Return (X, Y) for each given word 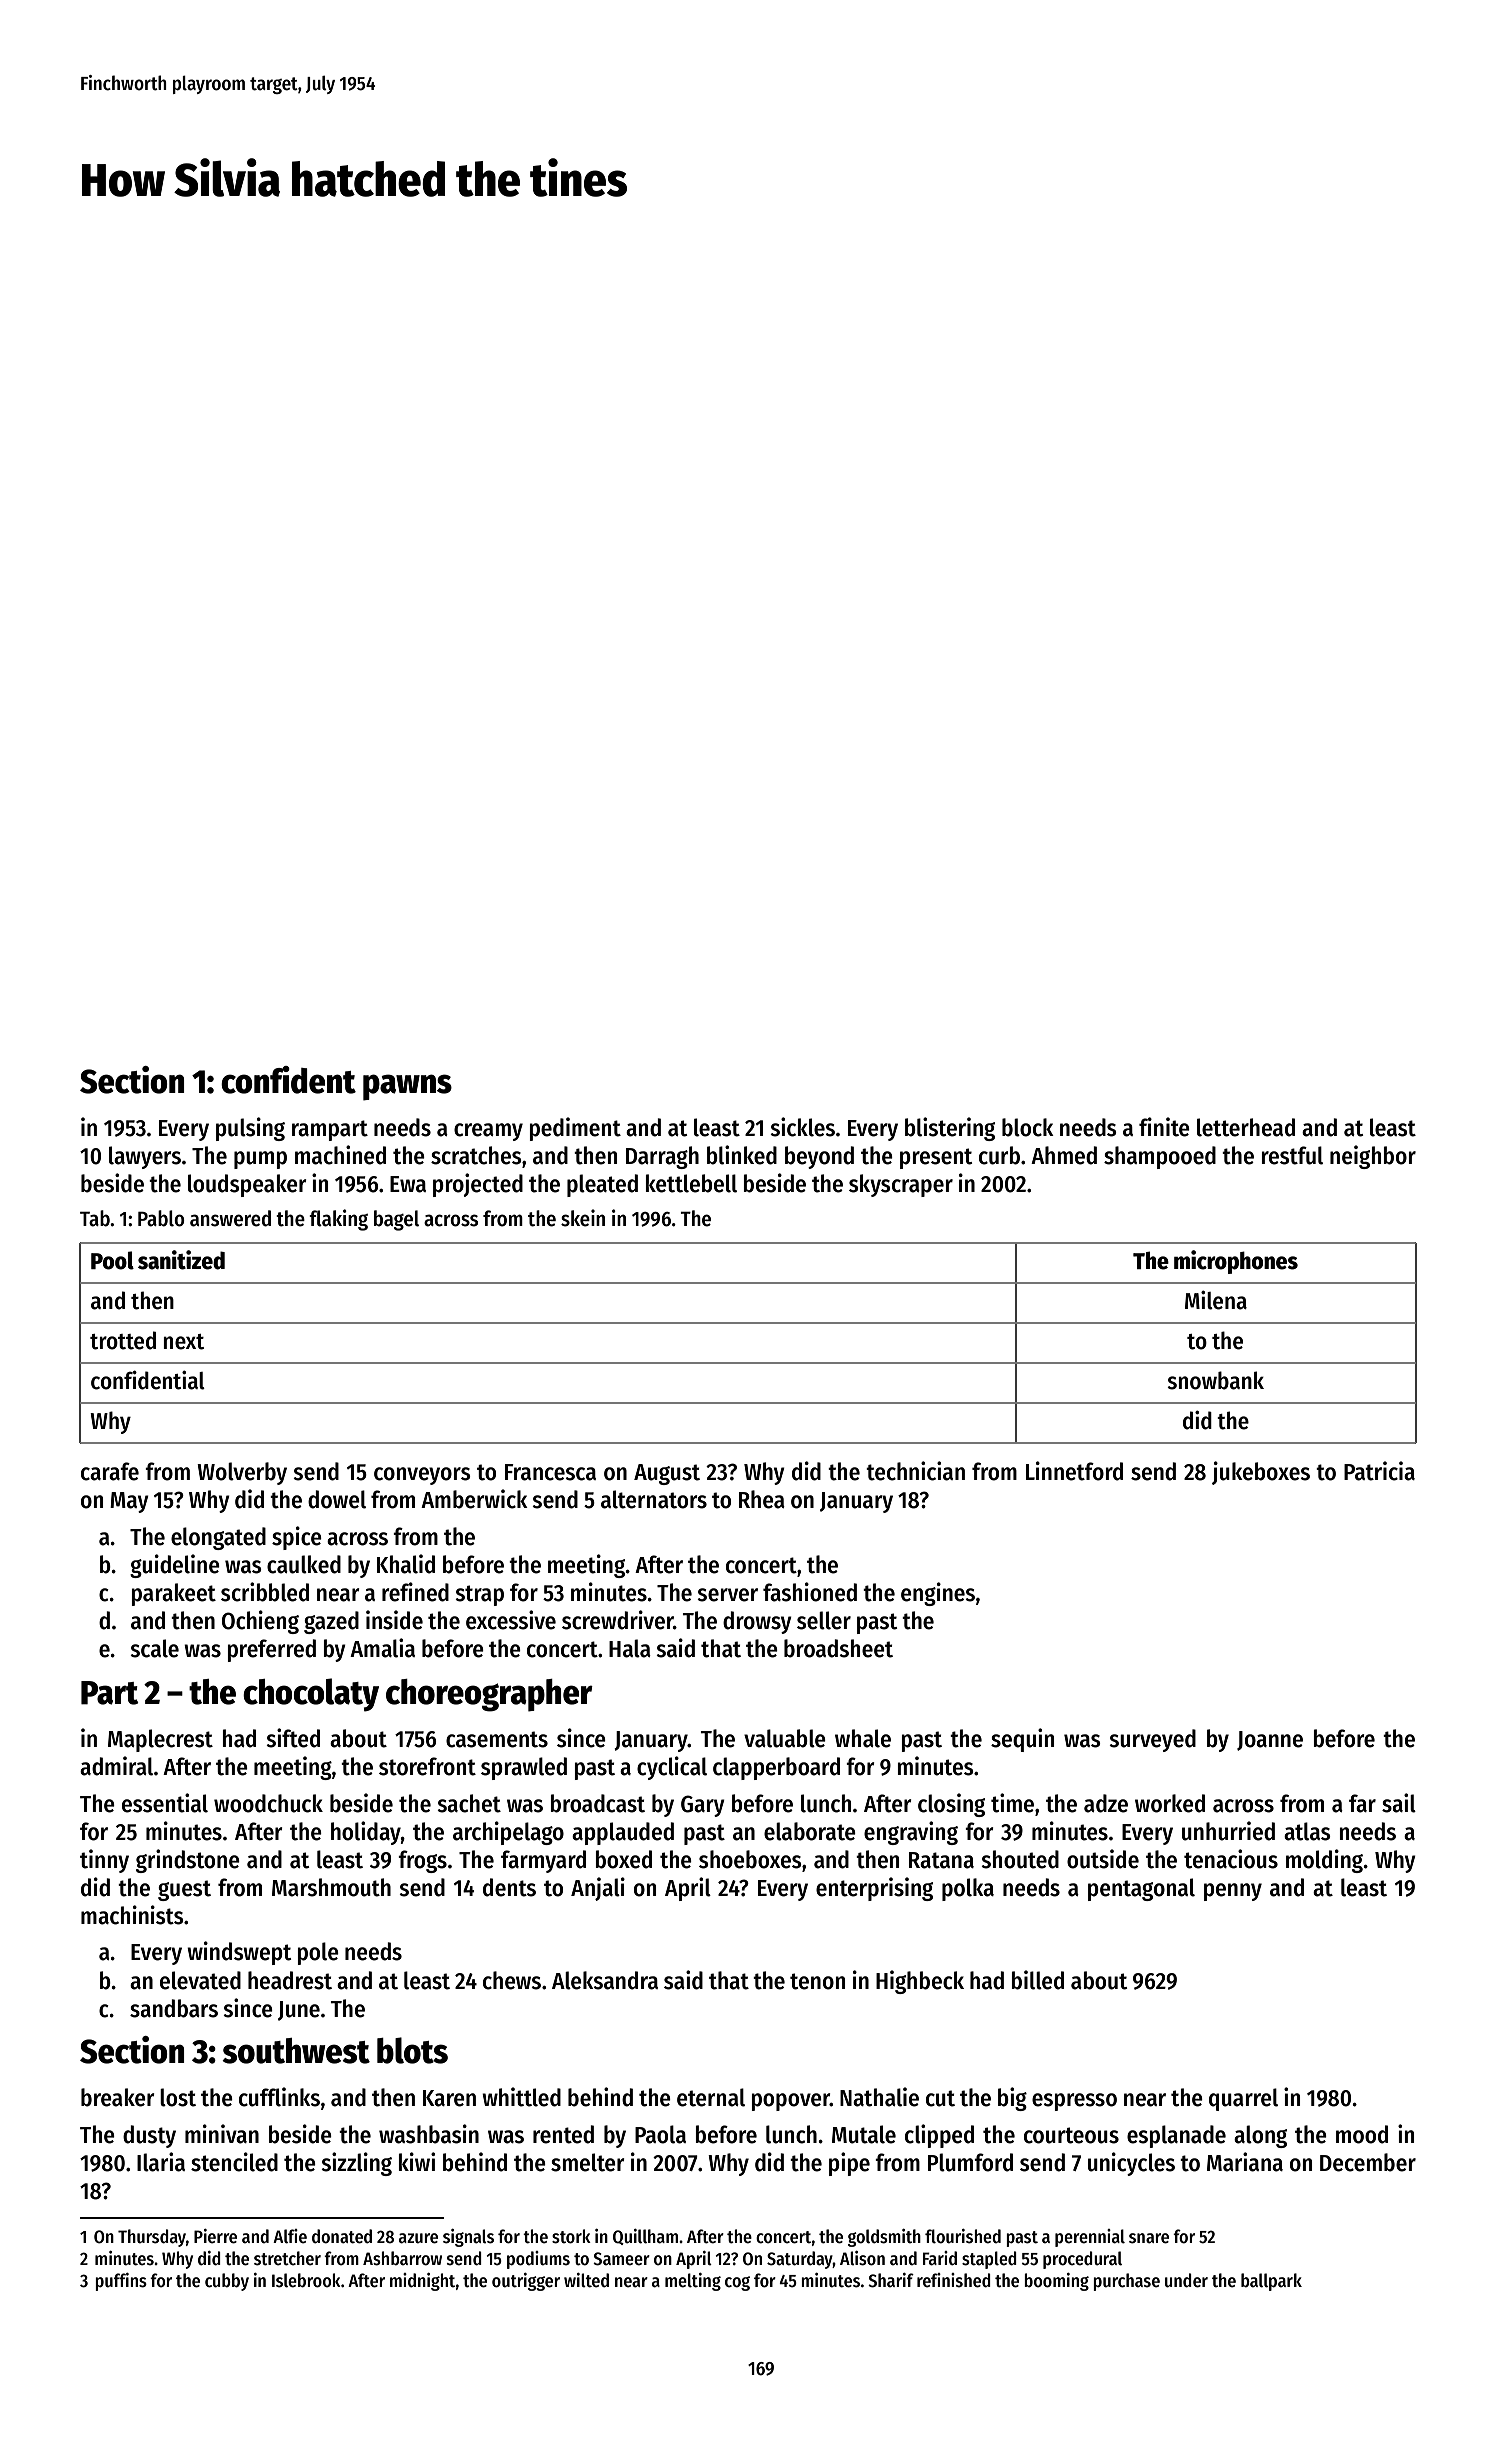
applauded (623, 1833)
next (183, 1342)
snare (1149, 2238)
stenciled (234, 2162)
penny (1233, 1892)
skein (583, 1218)
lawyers (145, 1157)
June (299, 2011)
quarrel (1243, 2099)
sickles (802, 1127)
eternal (711, 2097)
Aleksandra (605, 1980)
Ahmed (1064, 1155)
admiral (116, 1766)
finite (1164, 1127)
